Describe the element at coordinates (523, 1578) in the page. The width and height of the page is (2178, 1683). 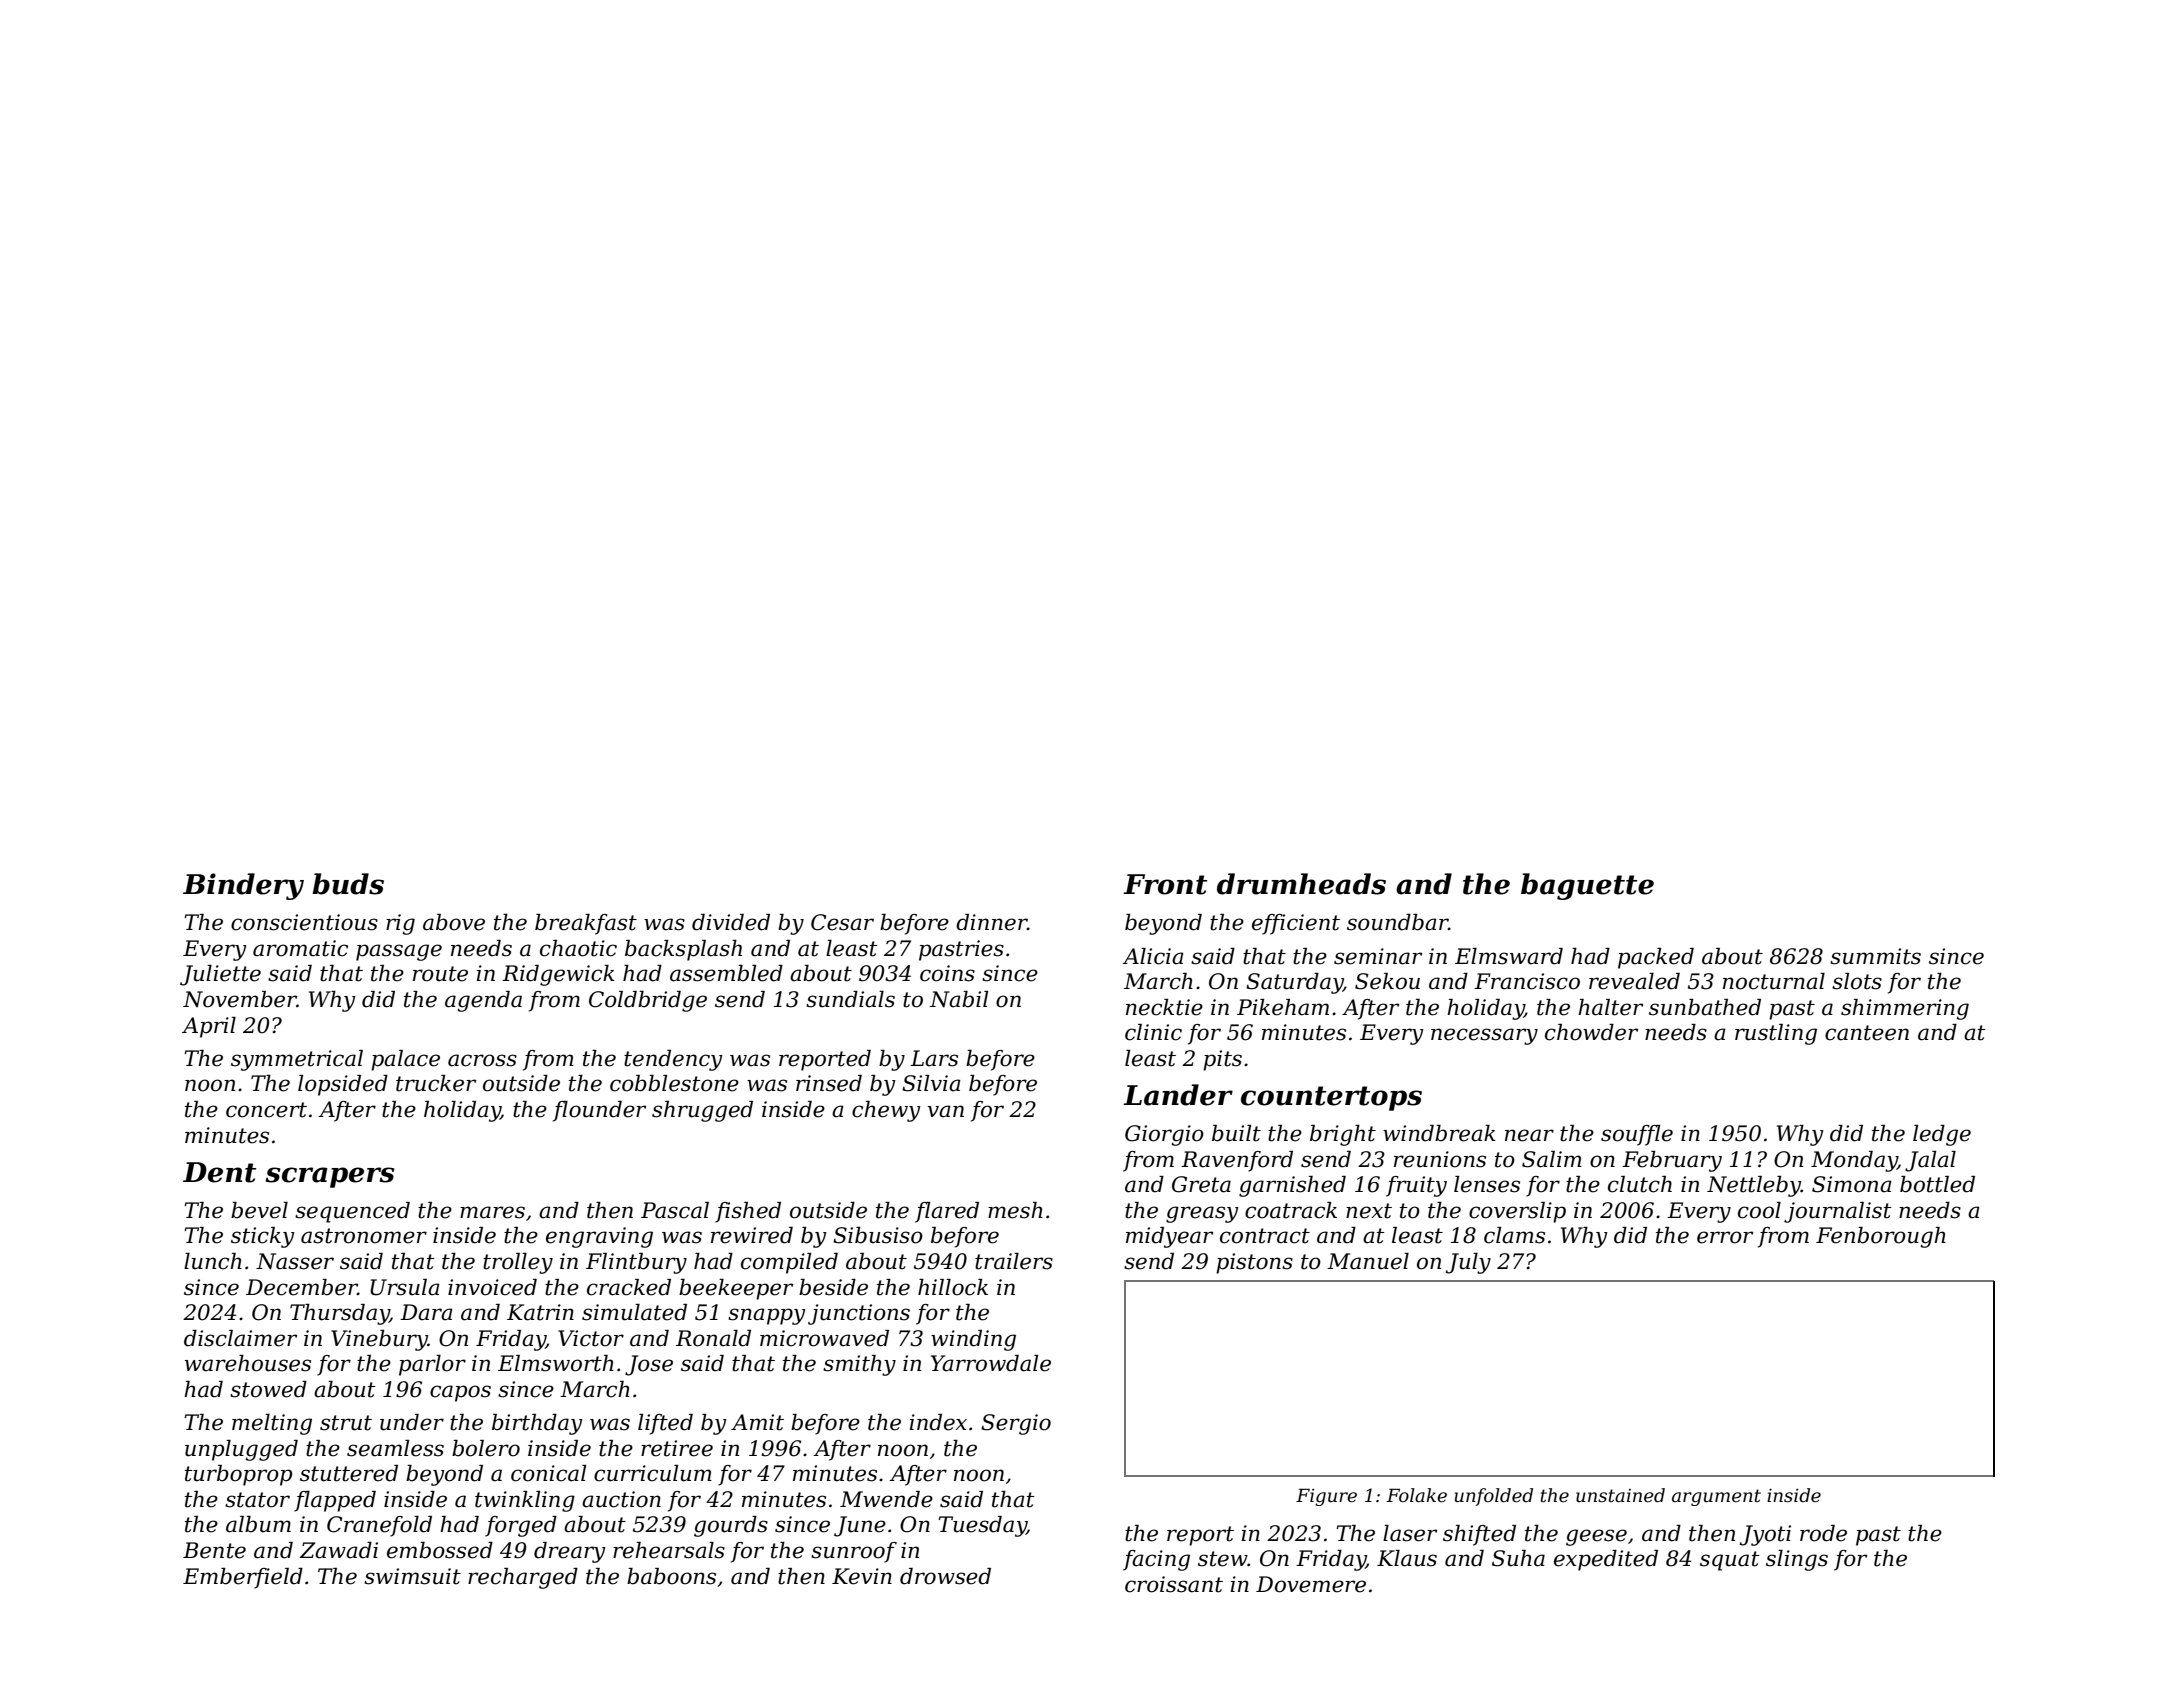
I see `recharged` at that location.
